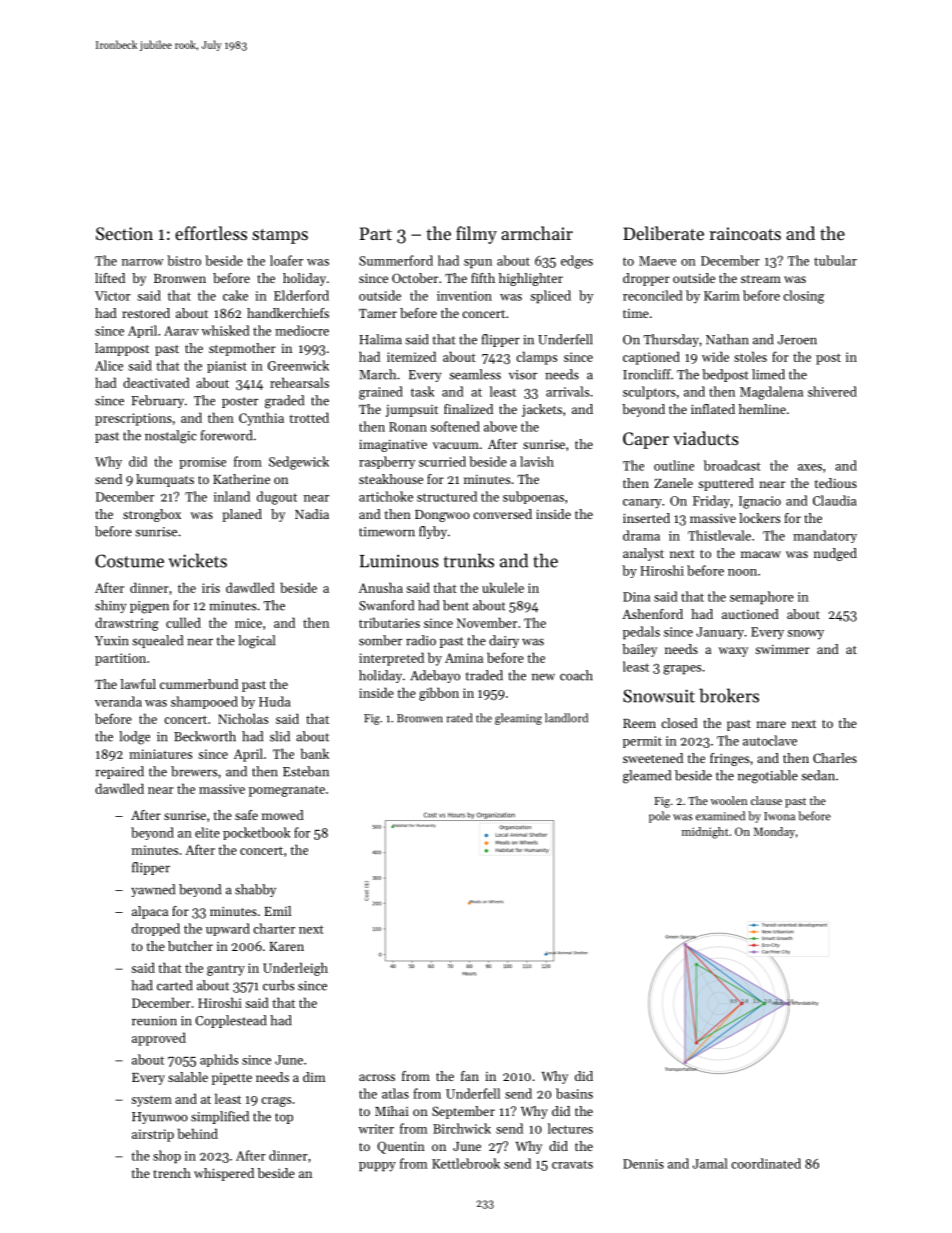 The width and height of the screenshot is (952, 1233). Describe the element at coordinates (705, 833) in the screenshot. I see `midnight` at that location.
